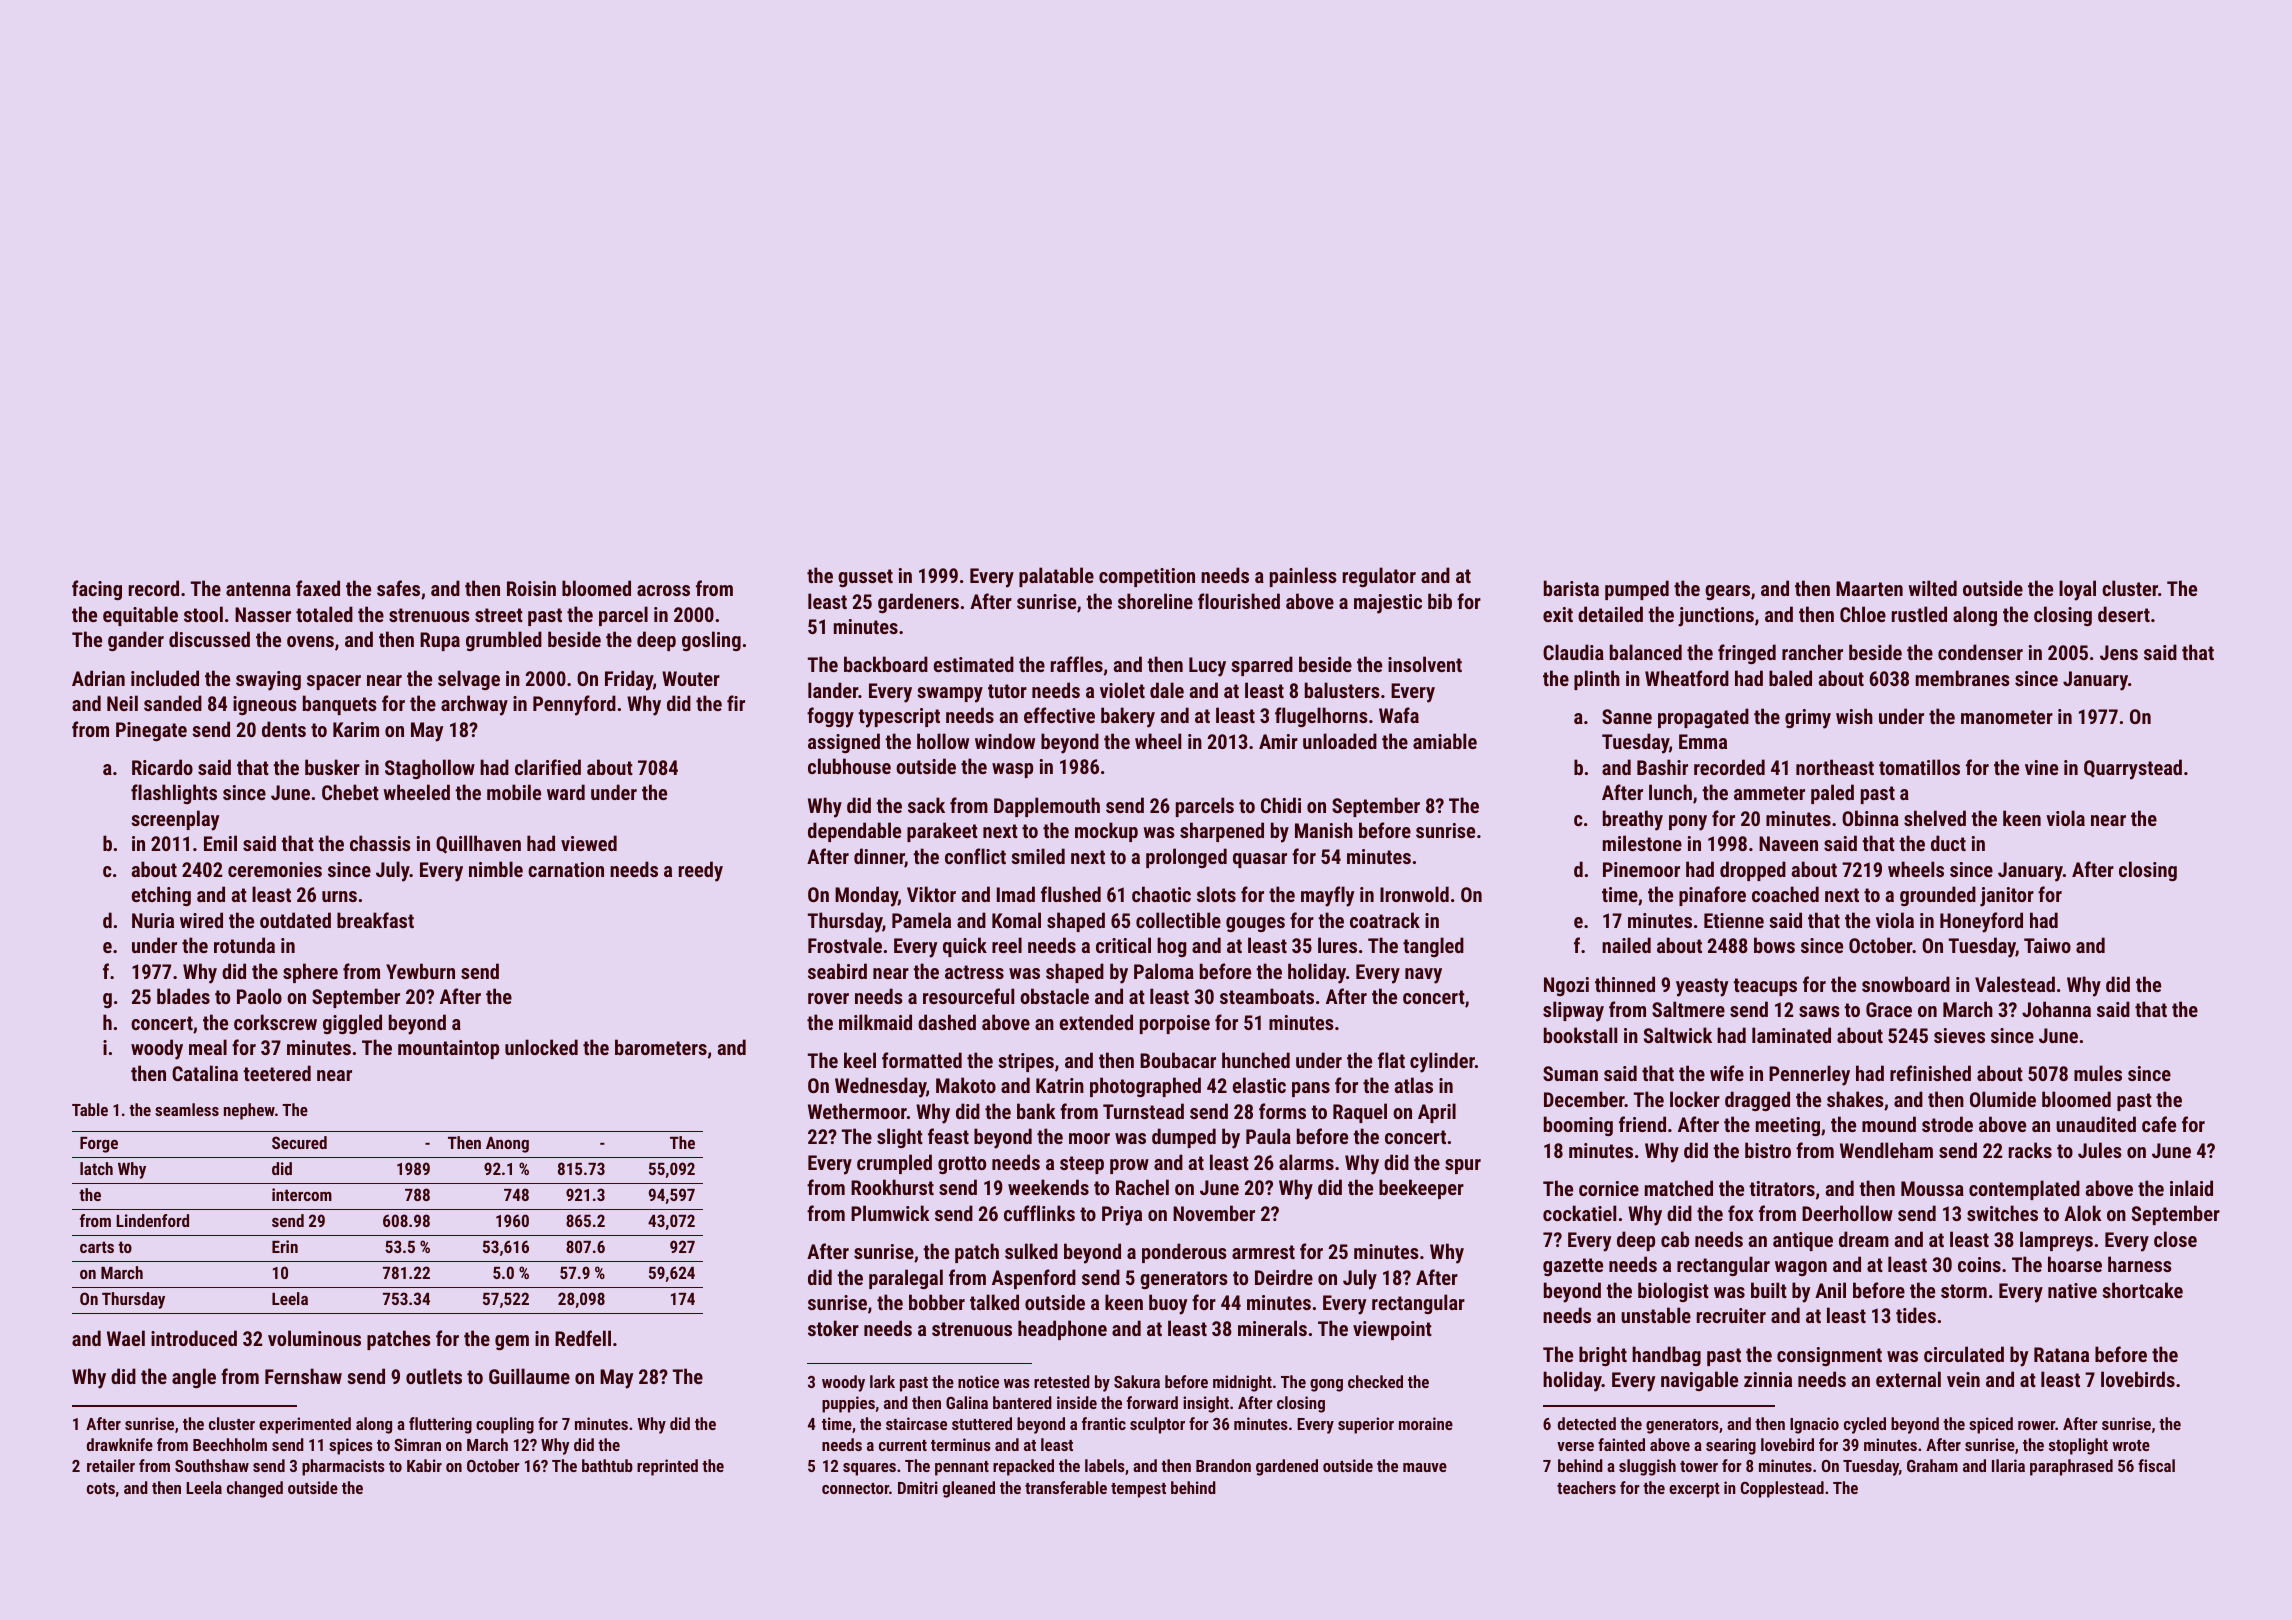  What do you see at coordinates (504, 641) in the image?
I see `grumbled` at bounding box center [504, 641].
